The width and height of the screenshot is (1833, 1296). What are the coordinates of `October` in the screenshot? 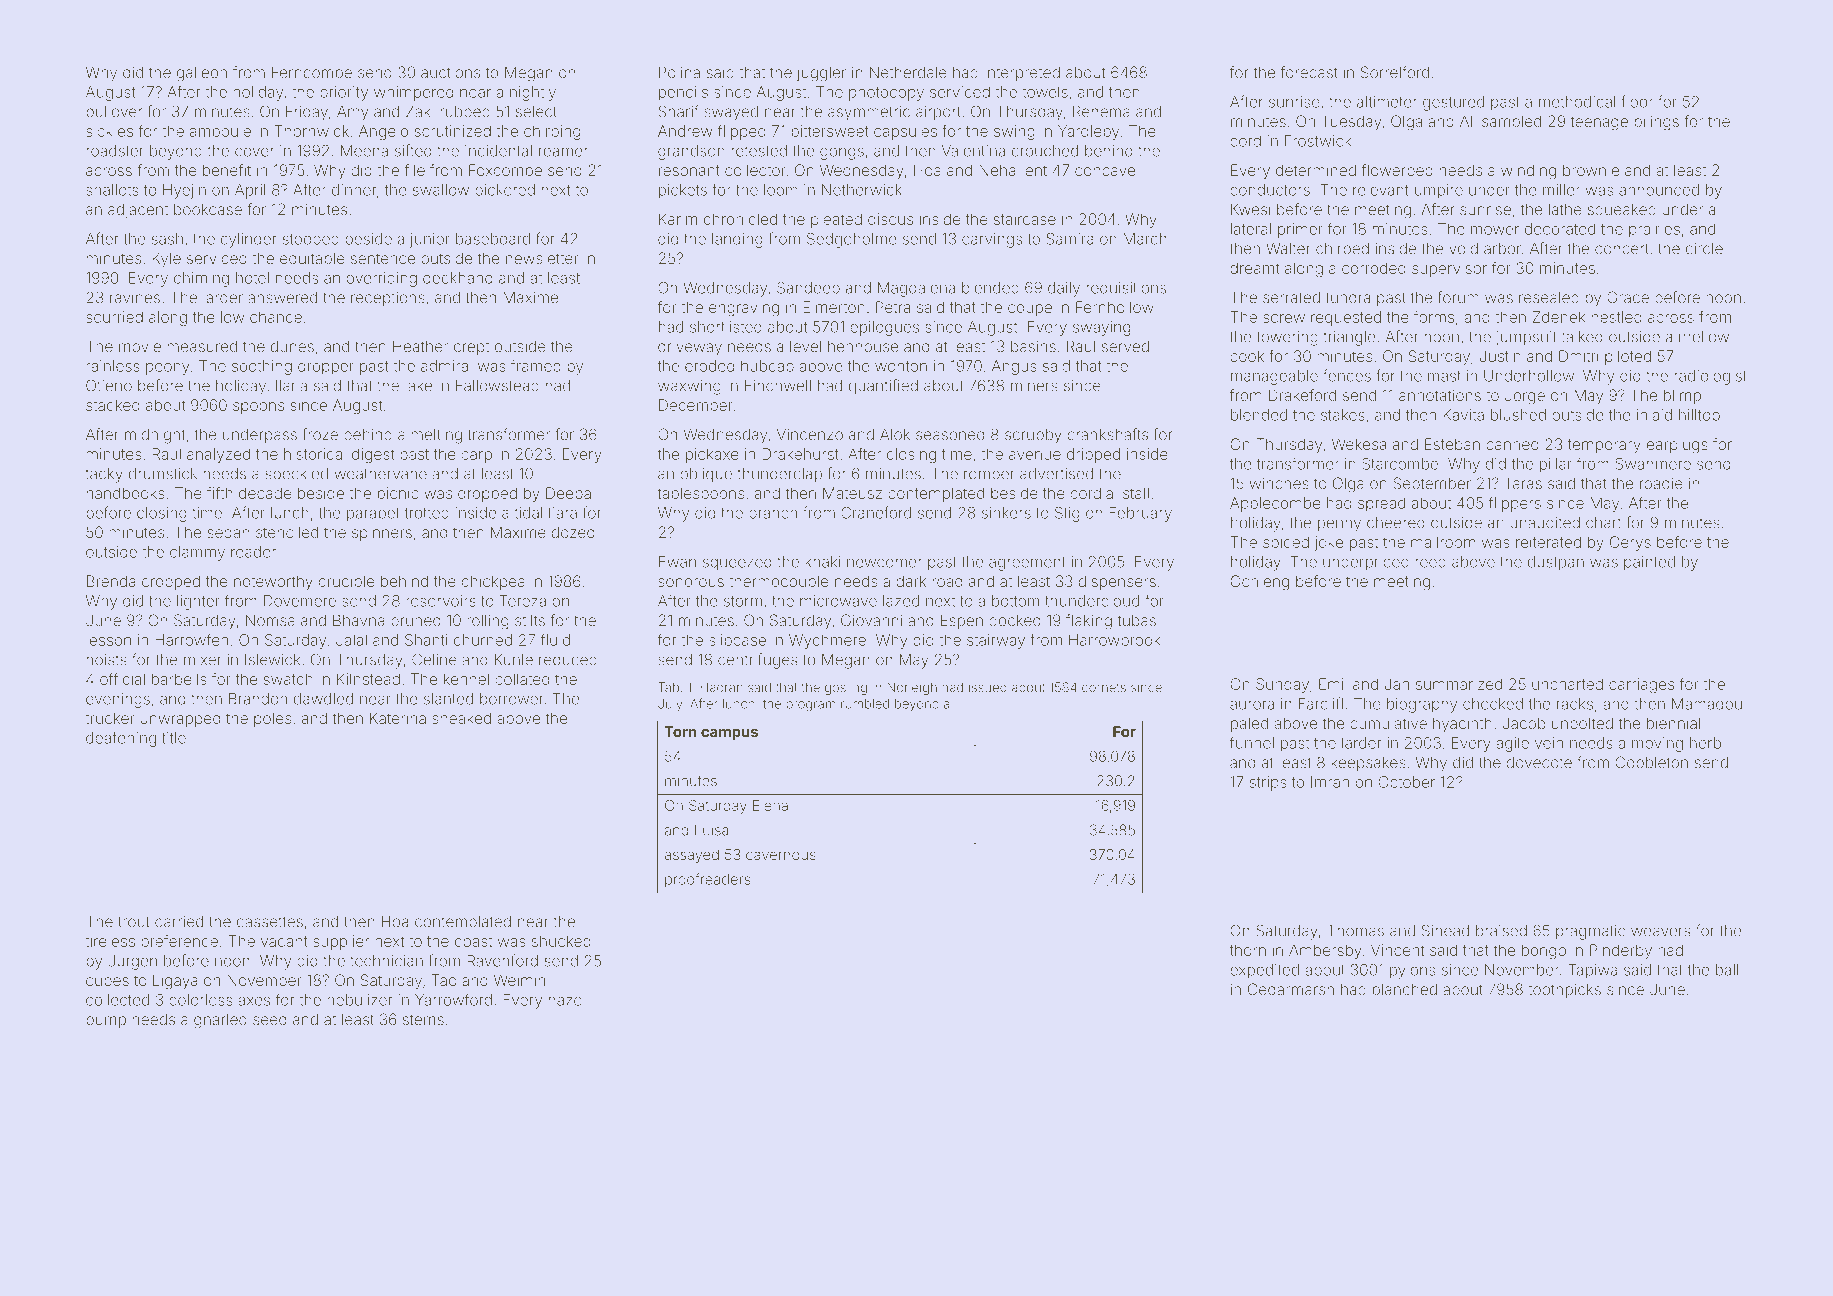 It's located at (1407, 782).
